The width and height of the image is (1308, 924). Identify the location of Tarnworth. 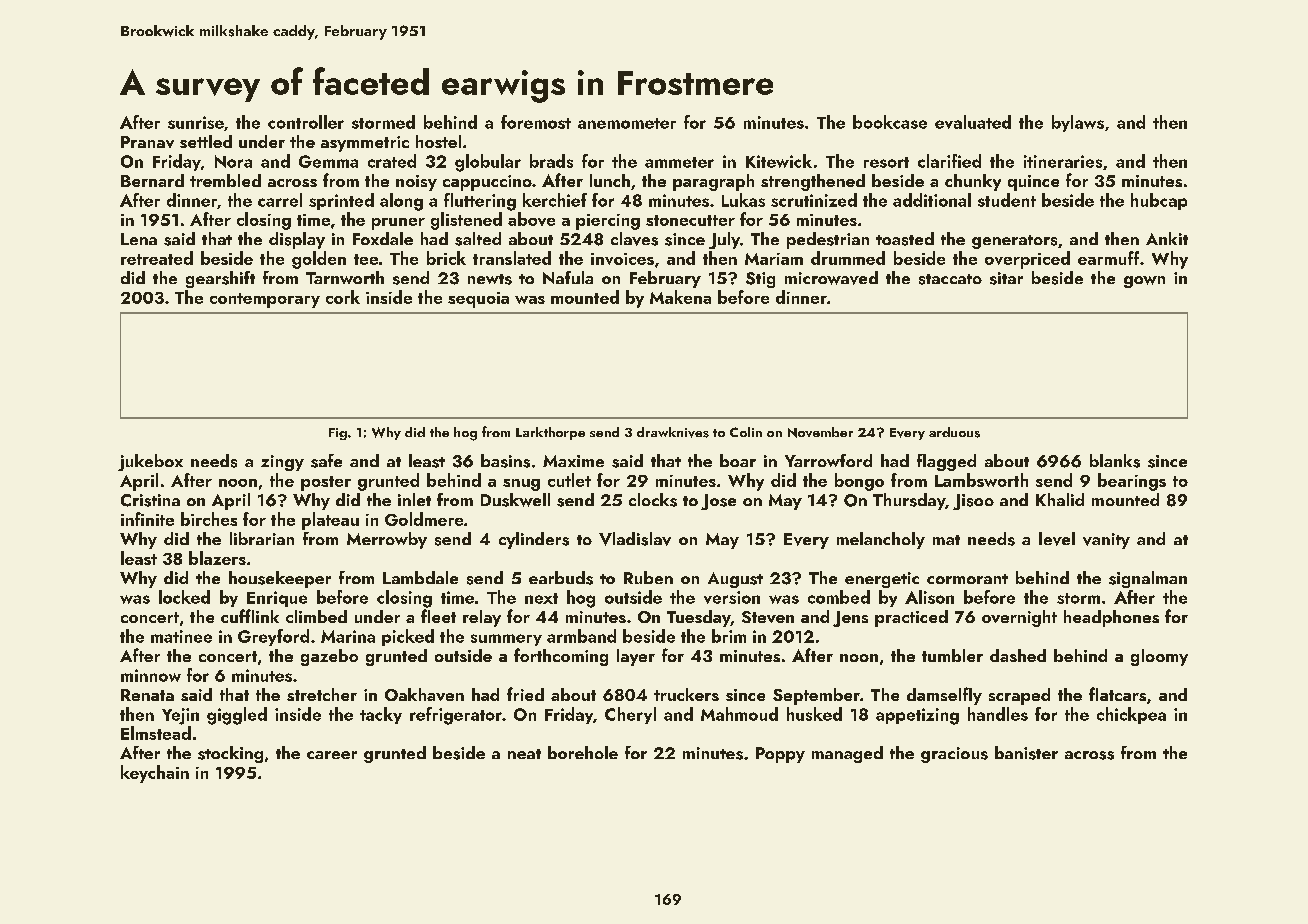
(345, 277).
